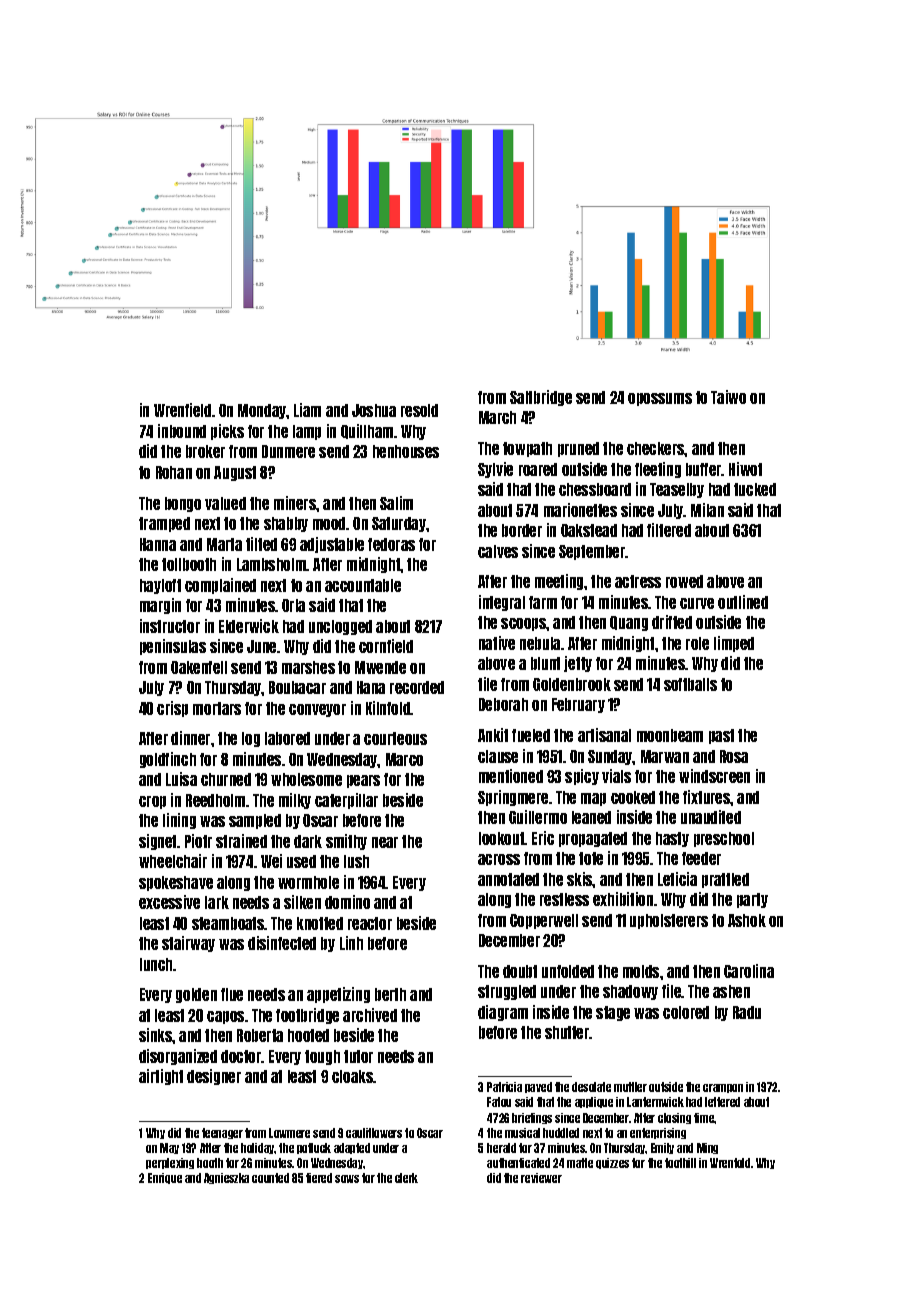 The height and width of the document is (1314, 924). Describe the element at coordinates (217, 902) in the document. I see `lark` at that location.
